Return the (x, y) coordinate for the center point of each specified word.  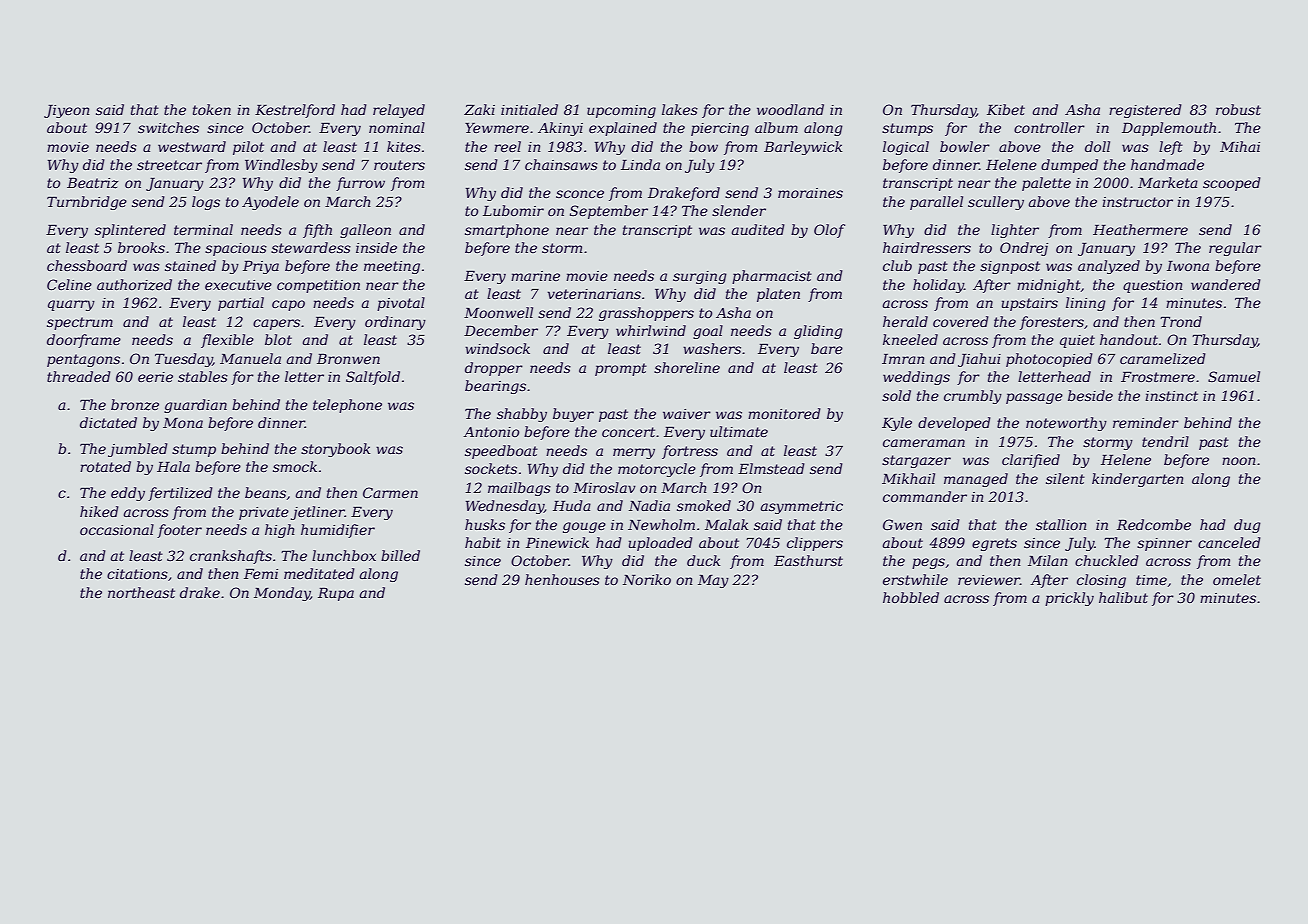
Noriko (647, 579)
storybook (335, 450)
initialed (529, 109)
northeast (141, 592)
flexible (227, 341)
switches (168, 127)
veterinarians (594, 294)
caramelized (1163, 359)
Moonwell (498, 312)
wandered (1226, 284)
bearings (495, 387)
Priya (261, 267)
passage (1034, 398)
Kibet (1006, 109)
